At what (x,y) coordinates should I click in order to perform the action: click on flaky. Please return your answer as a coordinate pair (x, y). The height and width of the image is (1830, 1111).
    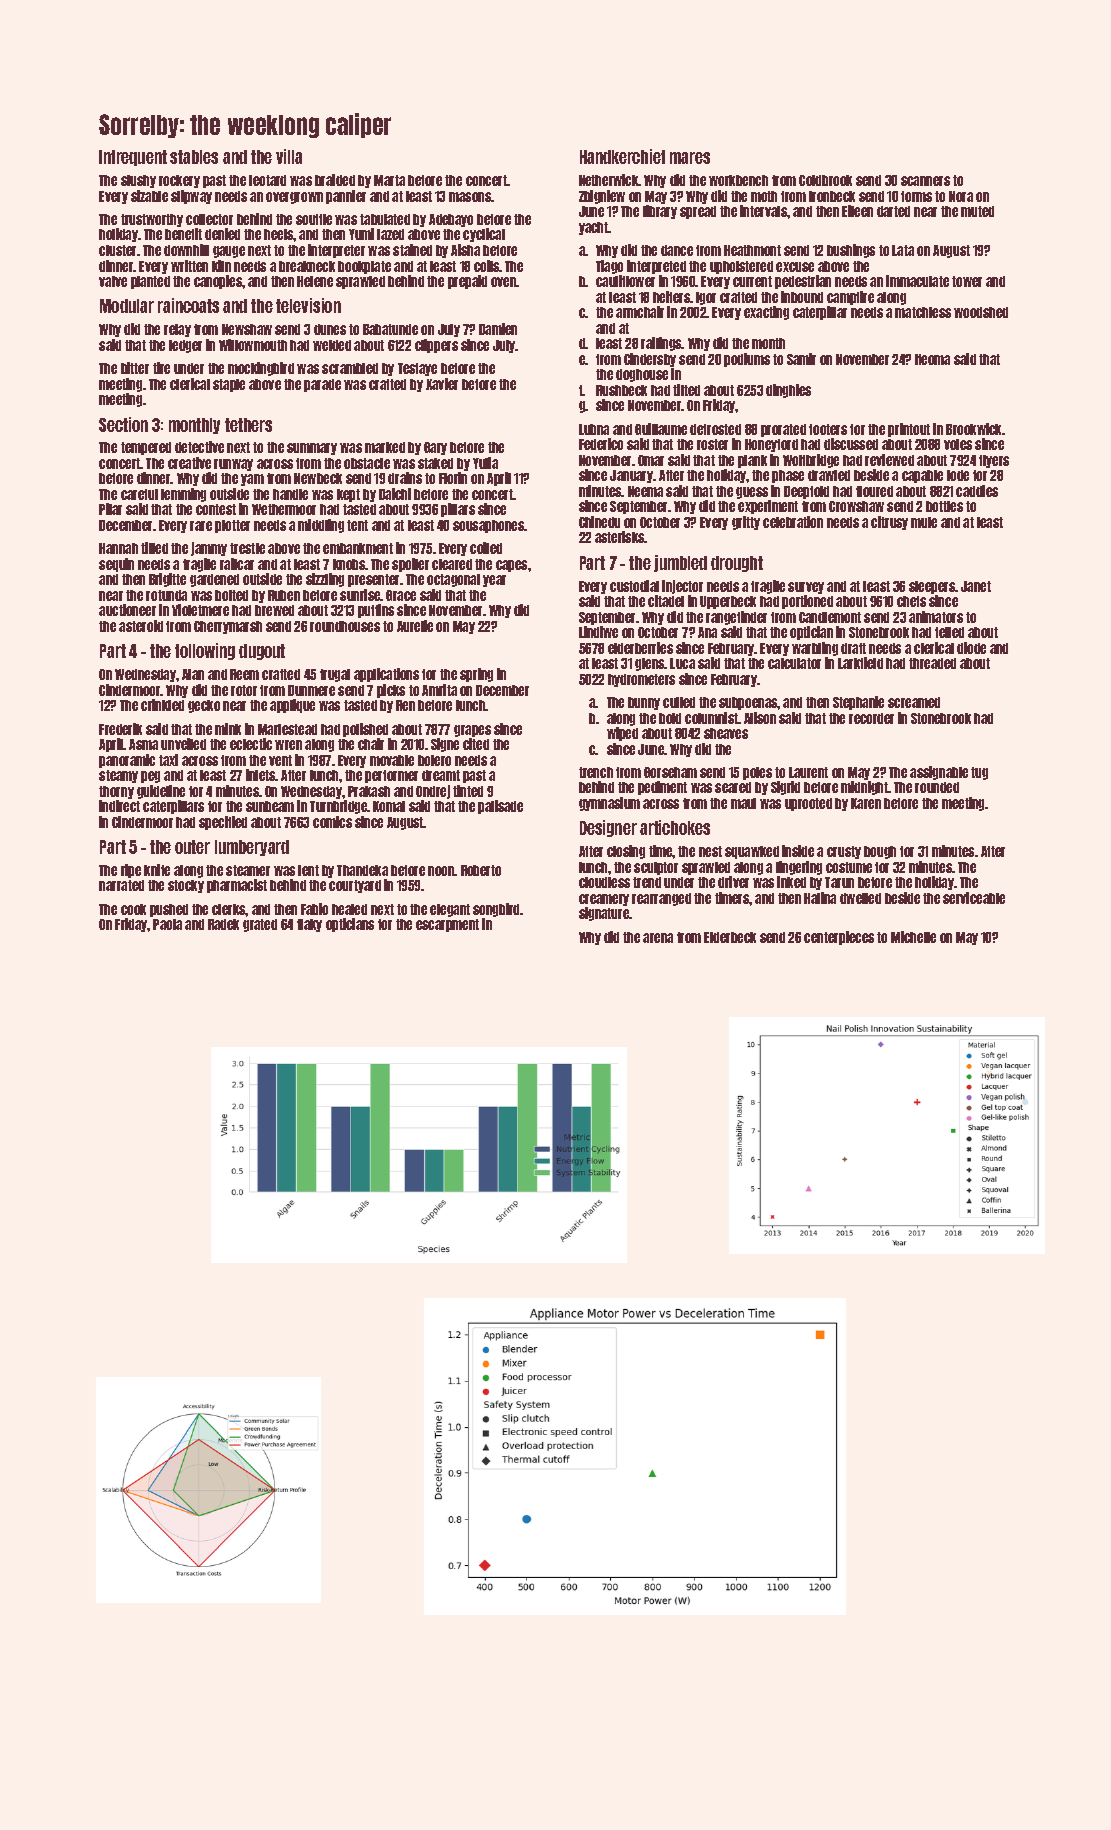
    Looking at the image, I should click on (309, 925).
